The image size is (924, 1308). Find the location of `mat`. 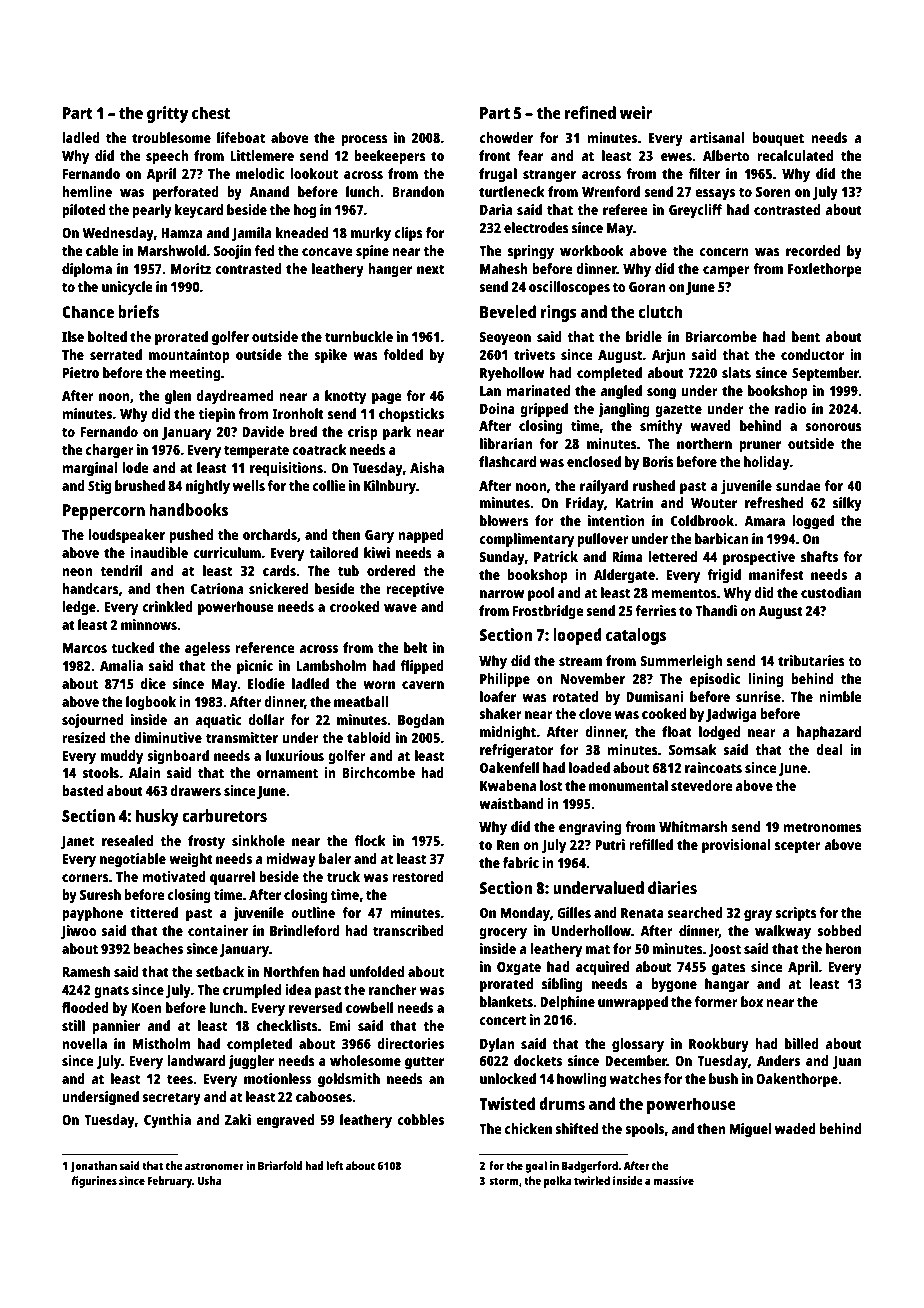

mat is located at coordinates (598, 949).
